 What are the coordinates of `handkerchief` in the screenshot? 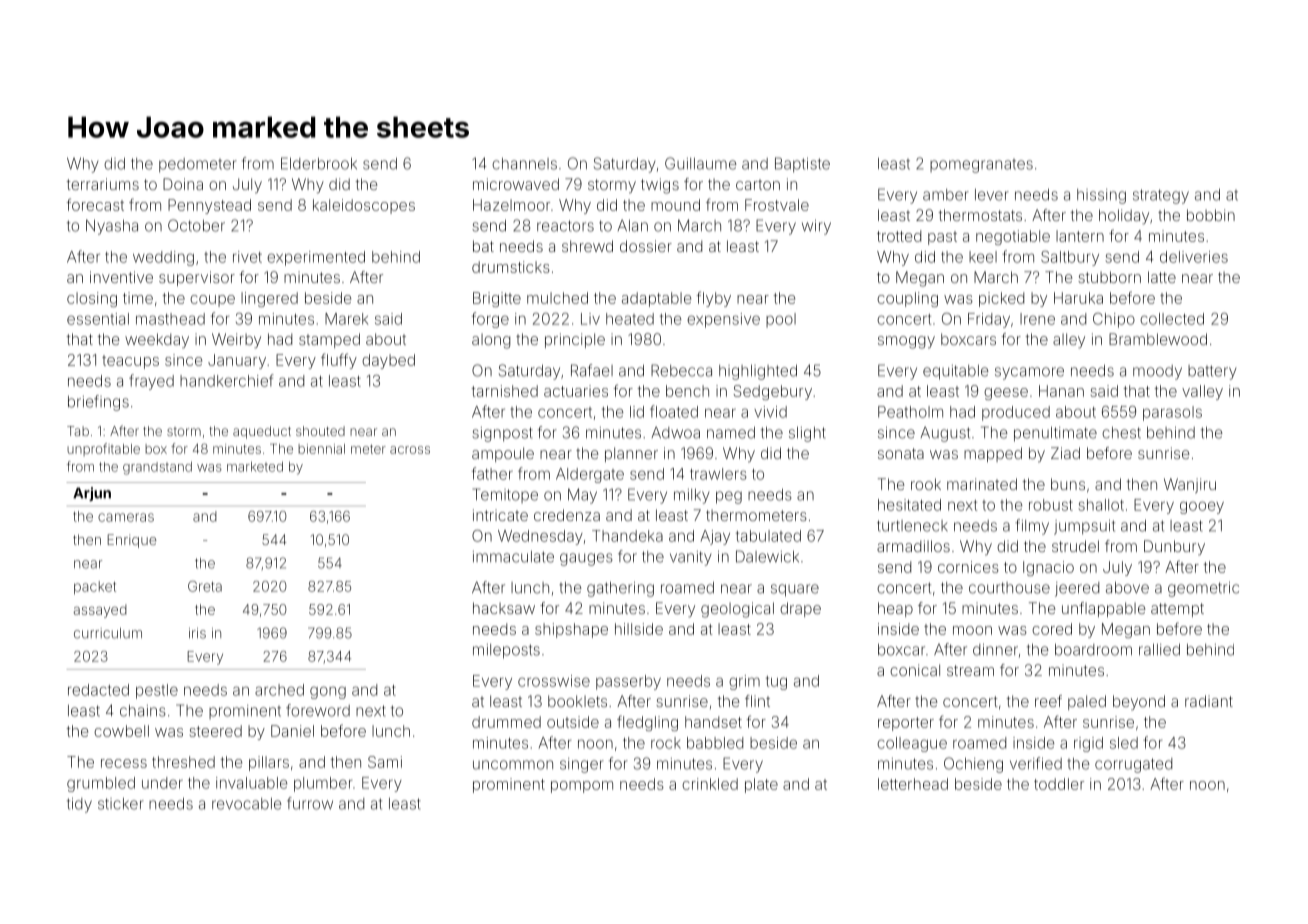 It's located at (227, 380).
